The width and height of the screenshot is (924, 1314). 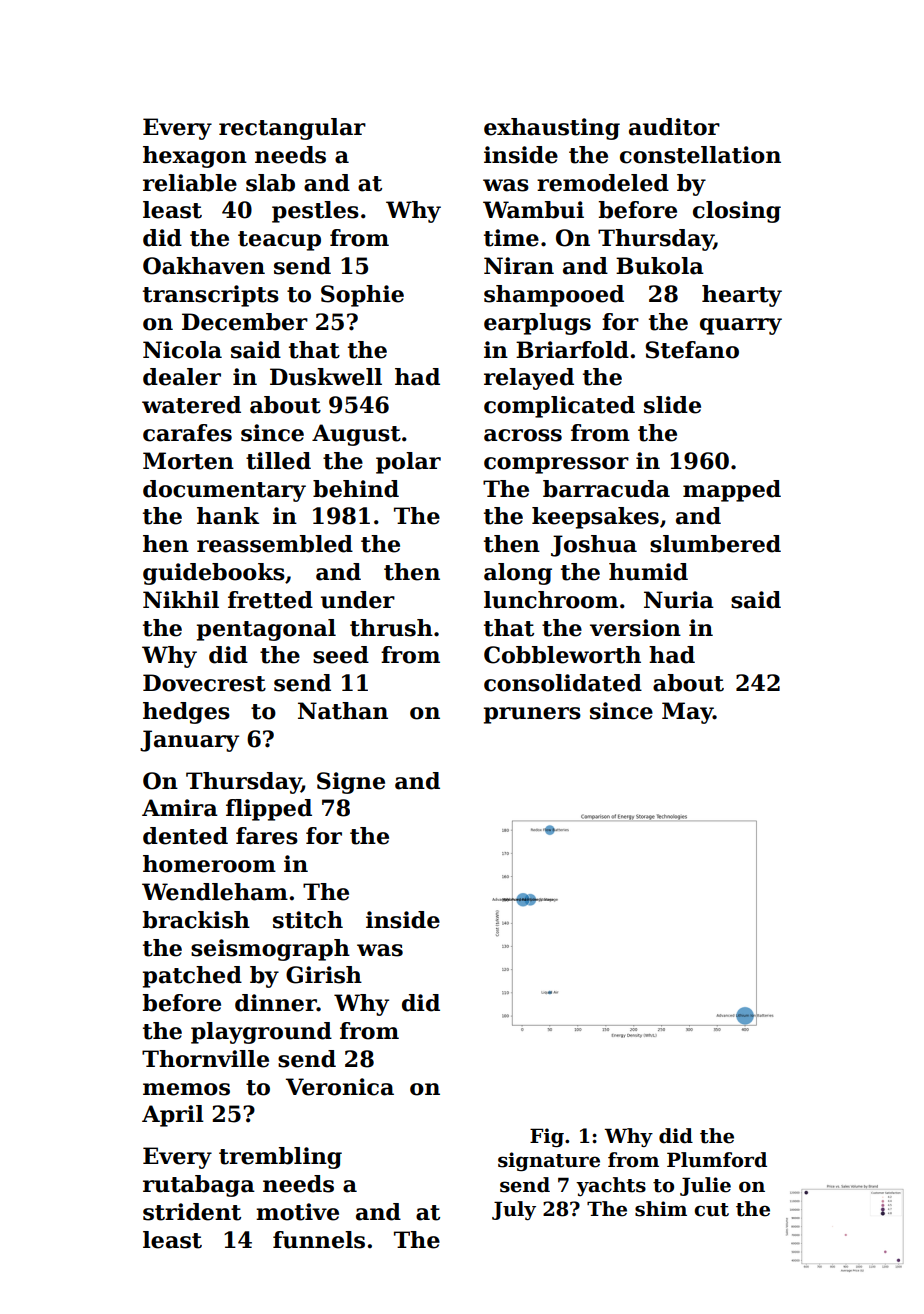 I want to click on memos, so click(x=186, y=1089).
